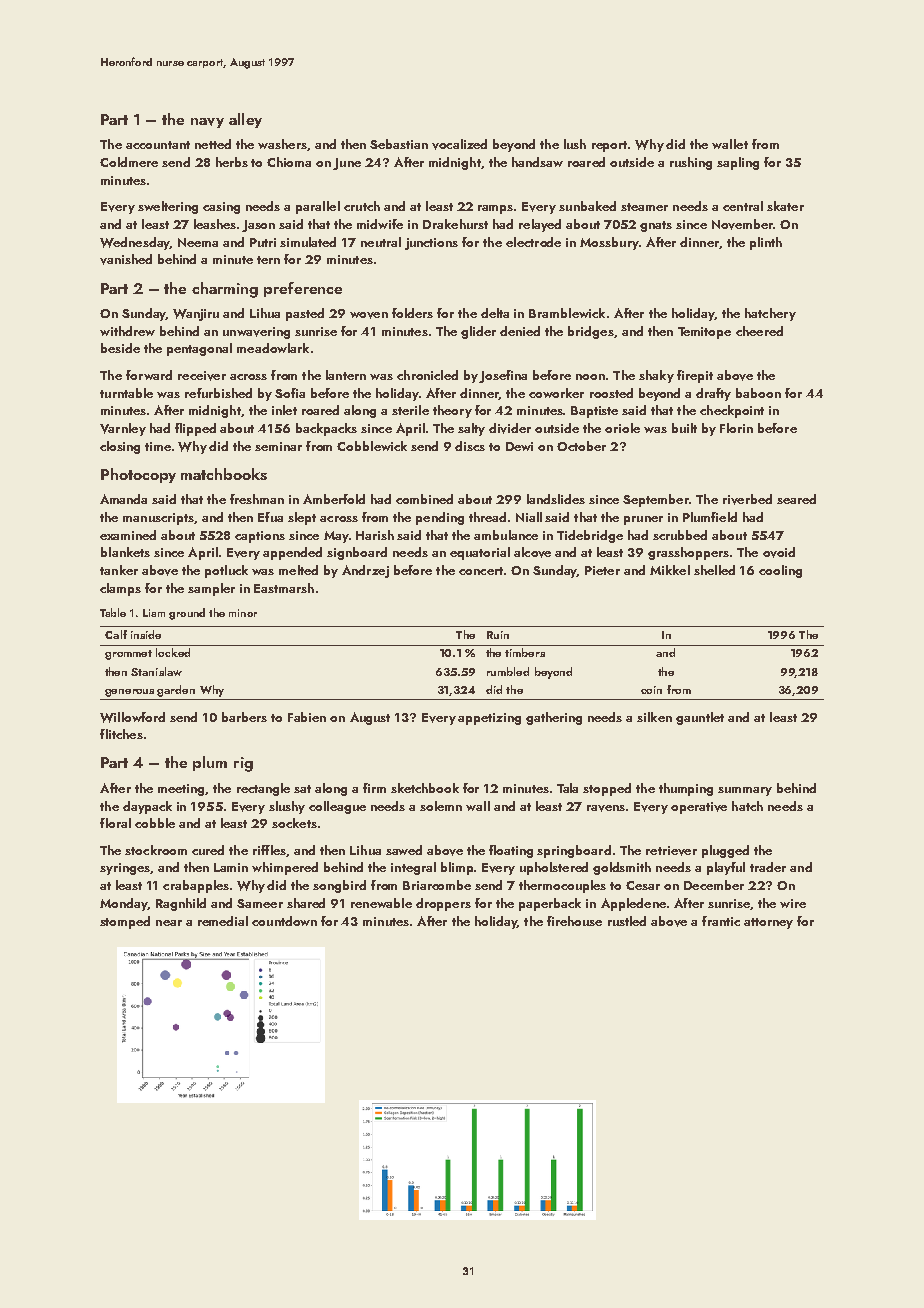  What do you see at coordinates (671, 851) in the page?
I see `retriever` at bounding box center [671, 851].
